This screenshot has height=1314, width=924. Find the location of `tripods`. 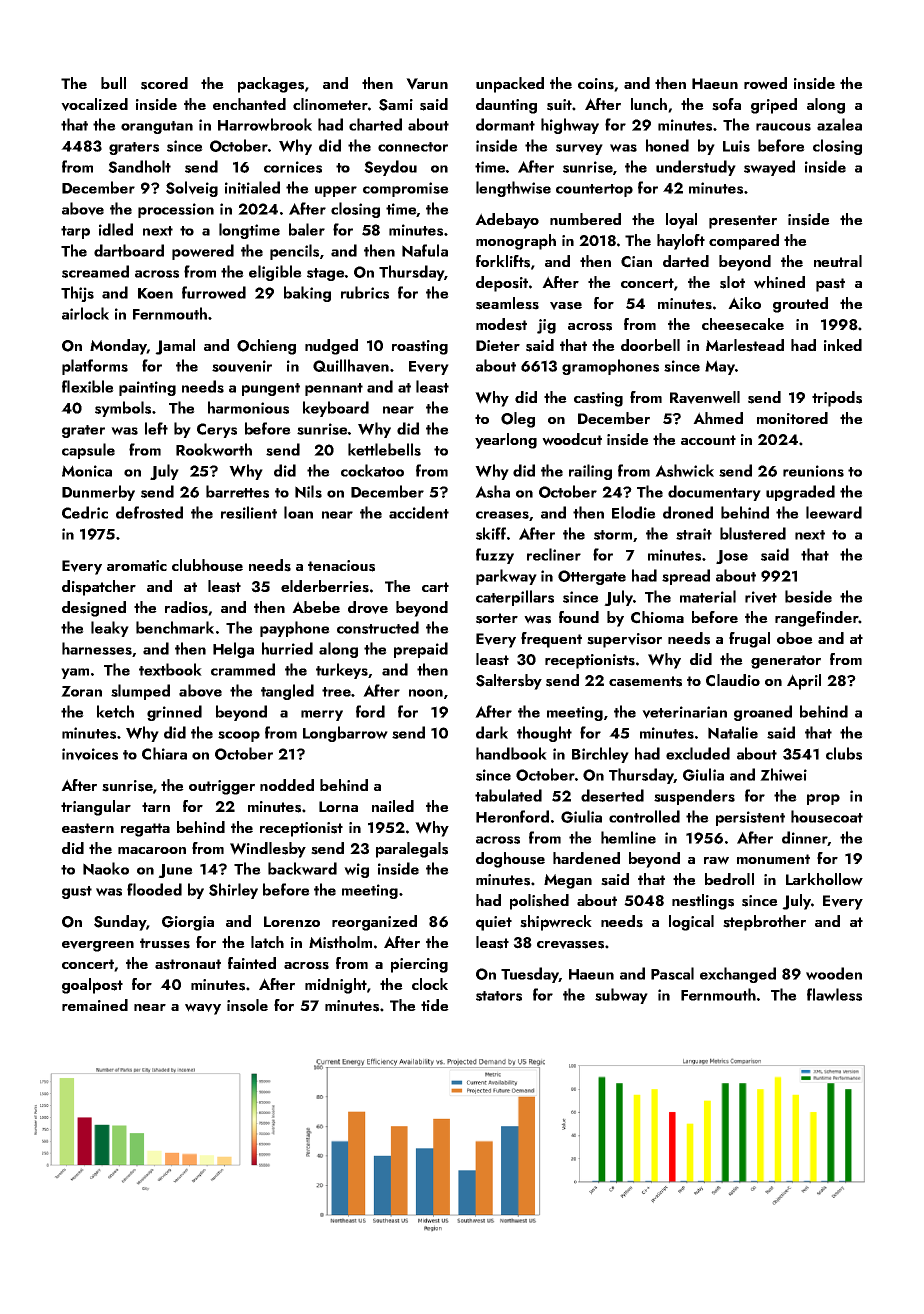

tripods is located at coordinates (837, 399).
